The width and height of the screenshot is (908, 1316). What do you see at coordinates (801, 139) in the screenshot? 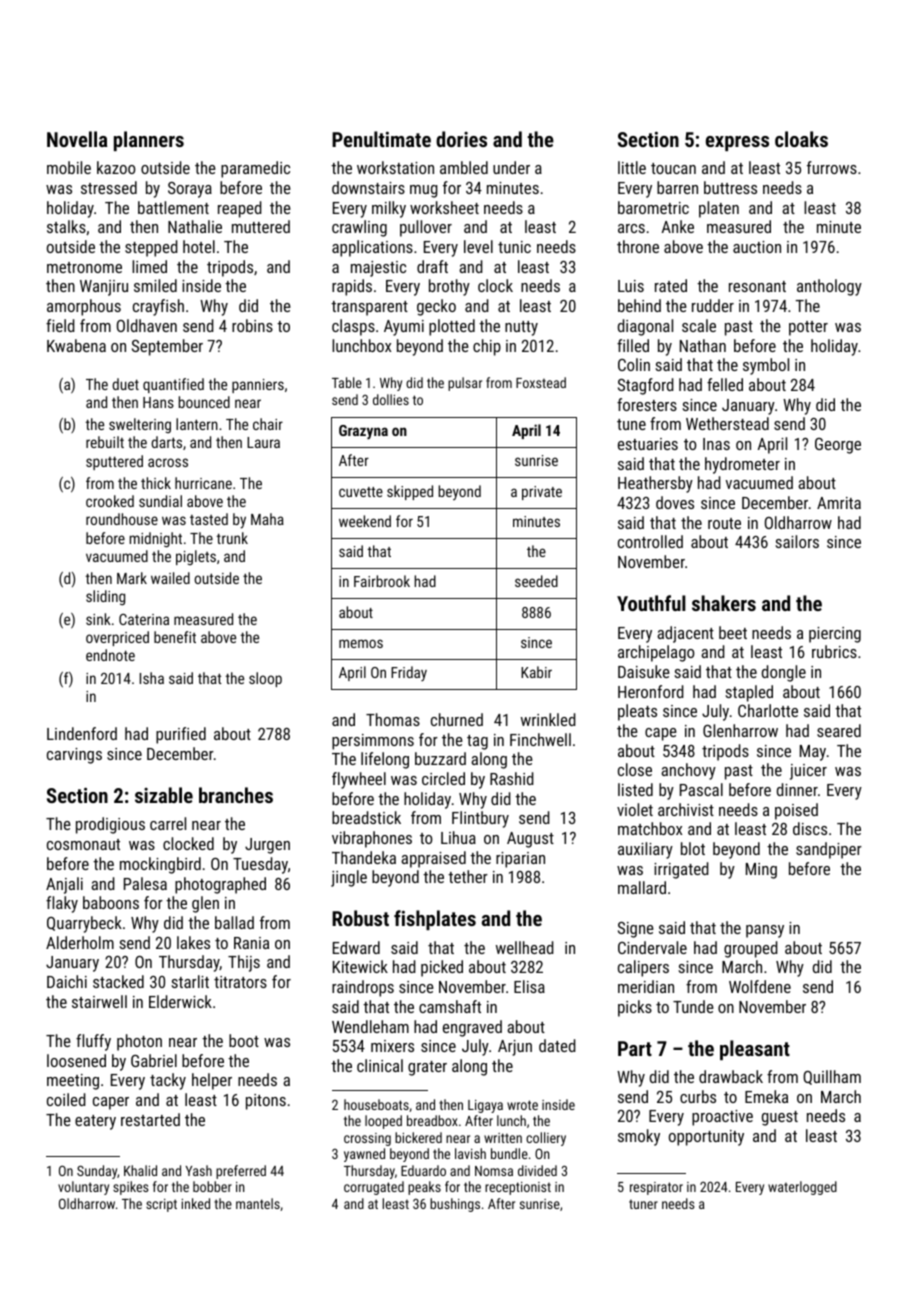
I see `cloaks` at bounding box center [801, 139].
